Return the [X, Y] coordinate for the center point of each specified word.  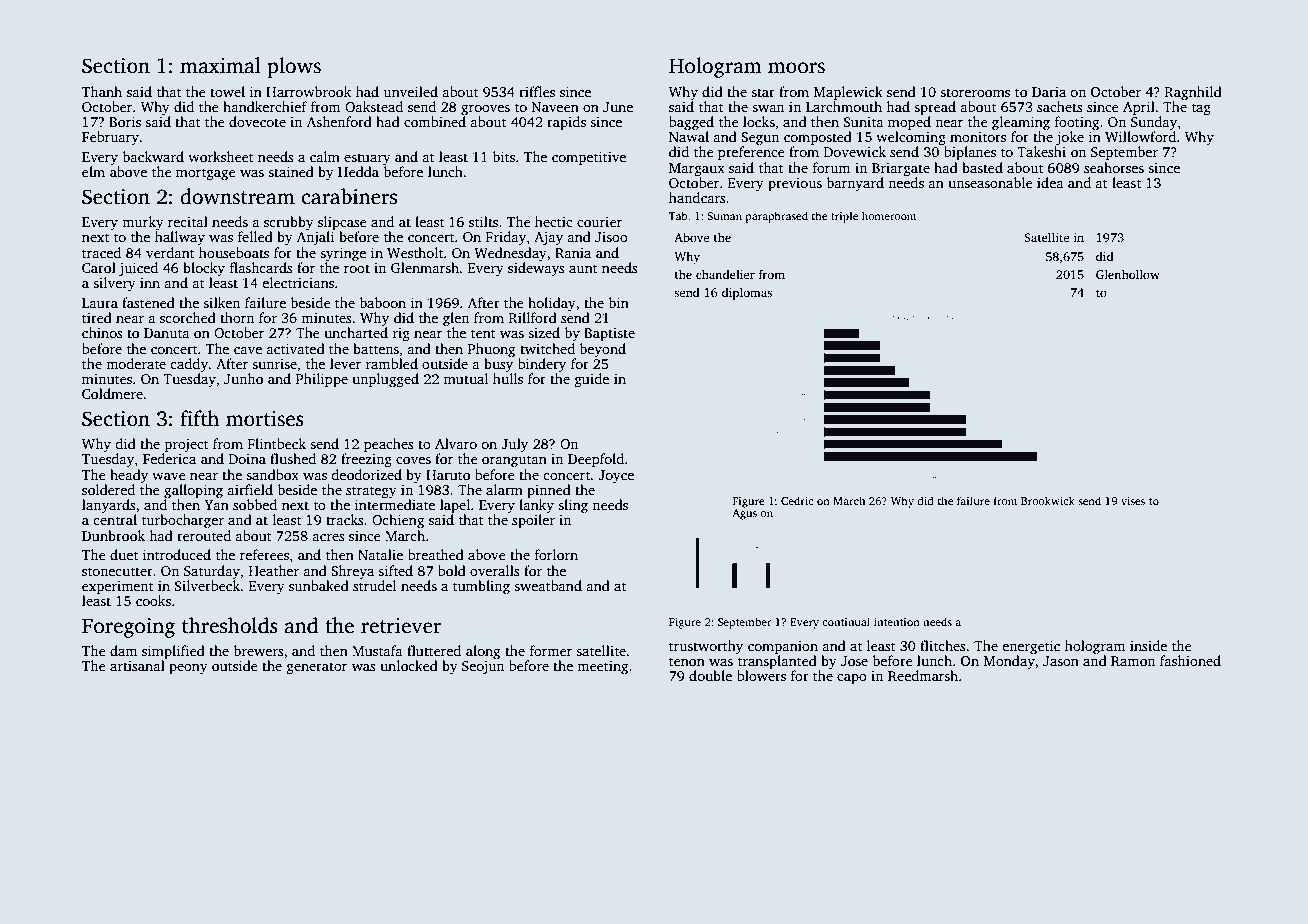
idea [1050, 182]
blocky [204, 269]
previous [795, 184]
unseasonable [990, 182]
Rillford [533, 317]
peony [188, 669]
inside [1148, 645]
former [551, 650]
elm [93, 171]
